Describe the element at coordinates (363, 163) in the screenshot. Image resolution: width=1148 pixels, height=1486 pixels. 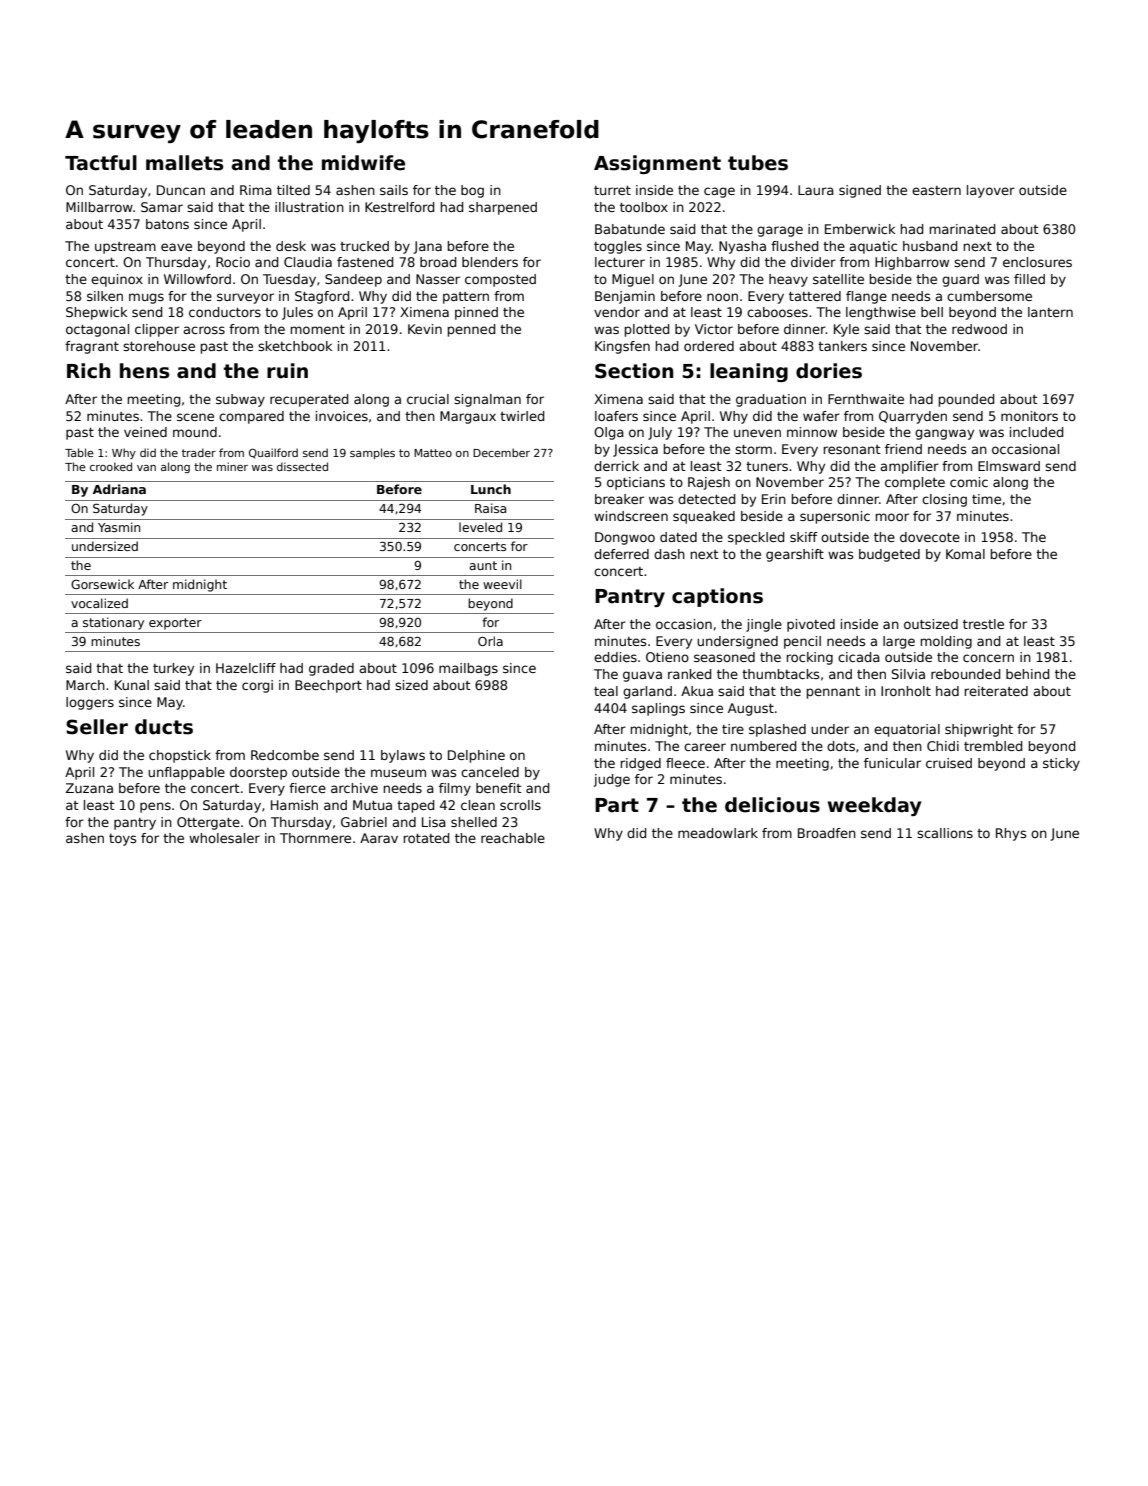
I see `midwife` at that location.
